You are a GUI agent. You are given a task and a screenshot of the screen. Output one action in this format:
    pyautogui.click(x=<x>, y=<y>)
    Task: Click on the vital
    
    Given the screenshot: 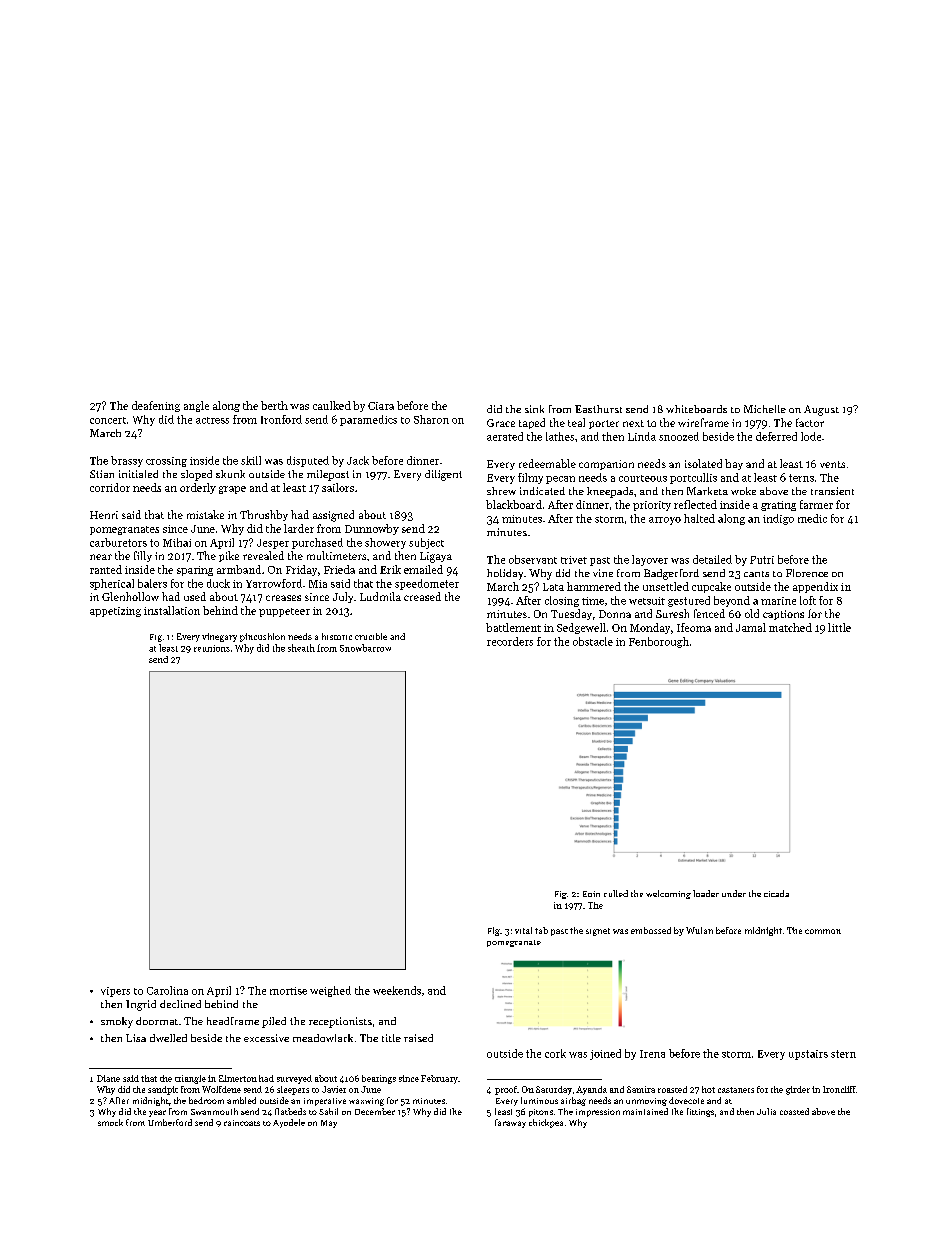 What is the action you would take?
    pyautogui.click(x=523, y=930)
